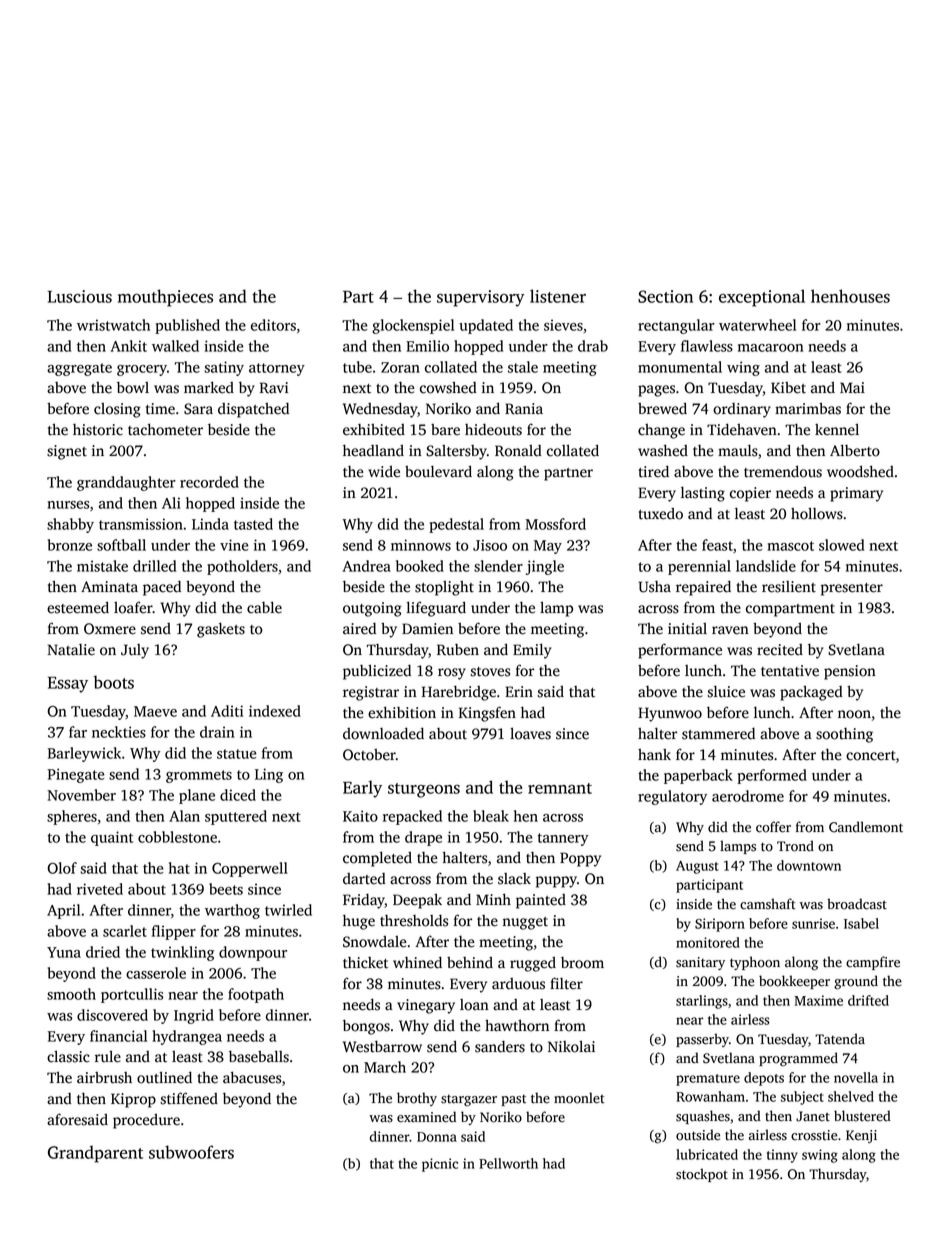 Image resolution: width=952 pixels, height=1233 pixels. I want to click on drab, so click(593, 346).
